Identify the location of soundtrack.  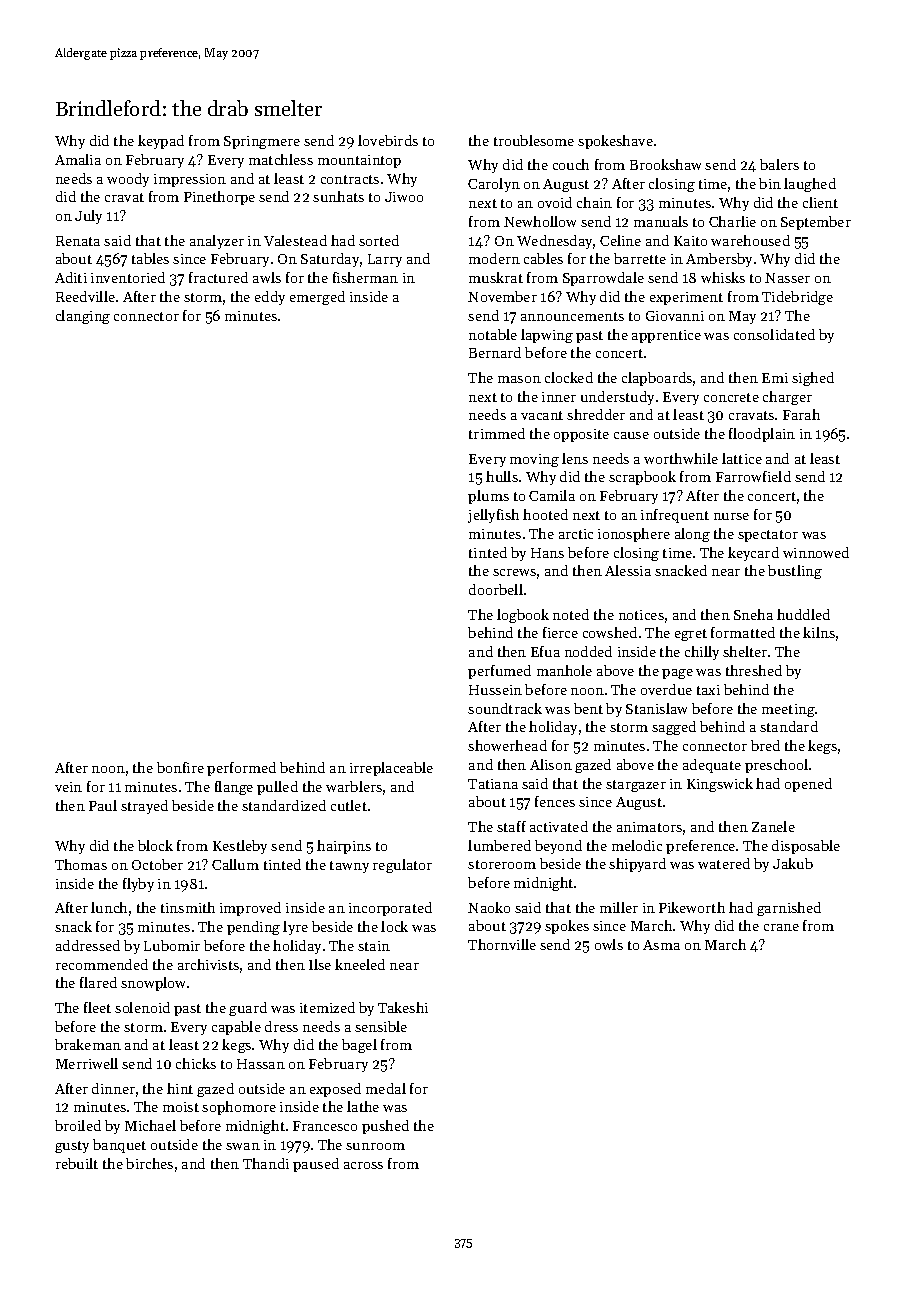
(505, 708).
